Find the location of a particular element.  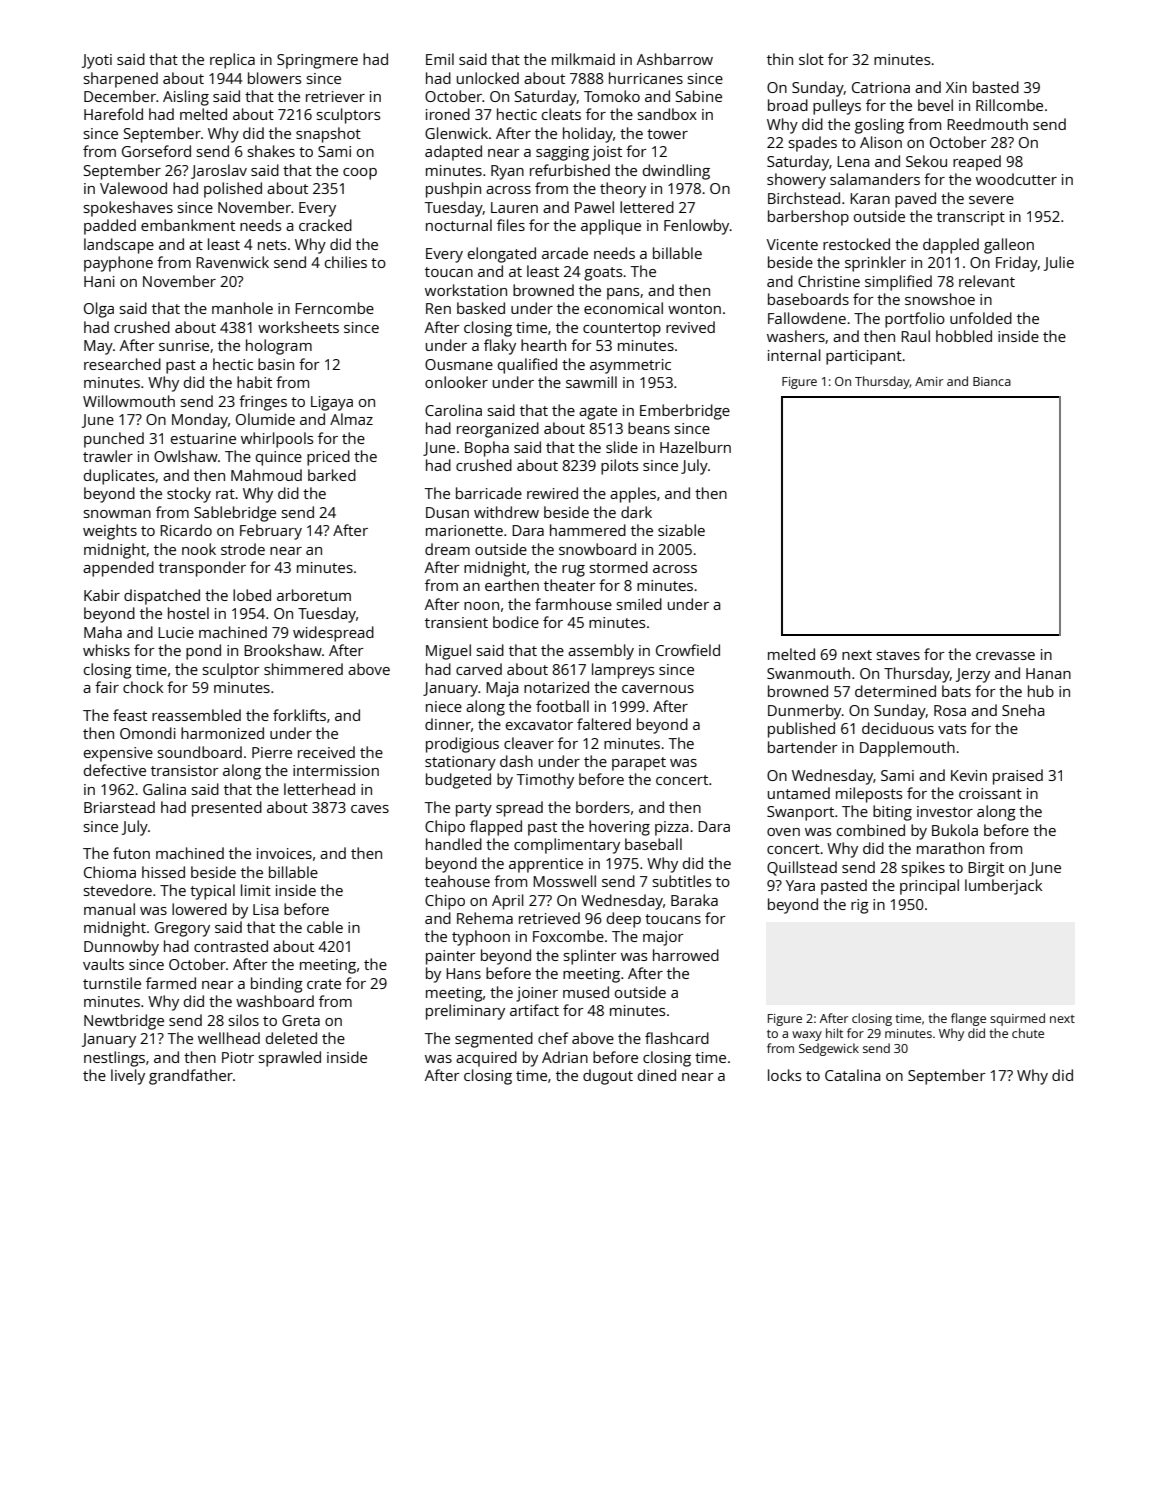

cable is located at coordinates (325, 927).
